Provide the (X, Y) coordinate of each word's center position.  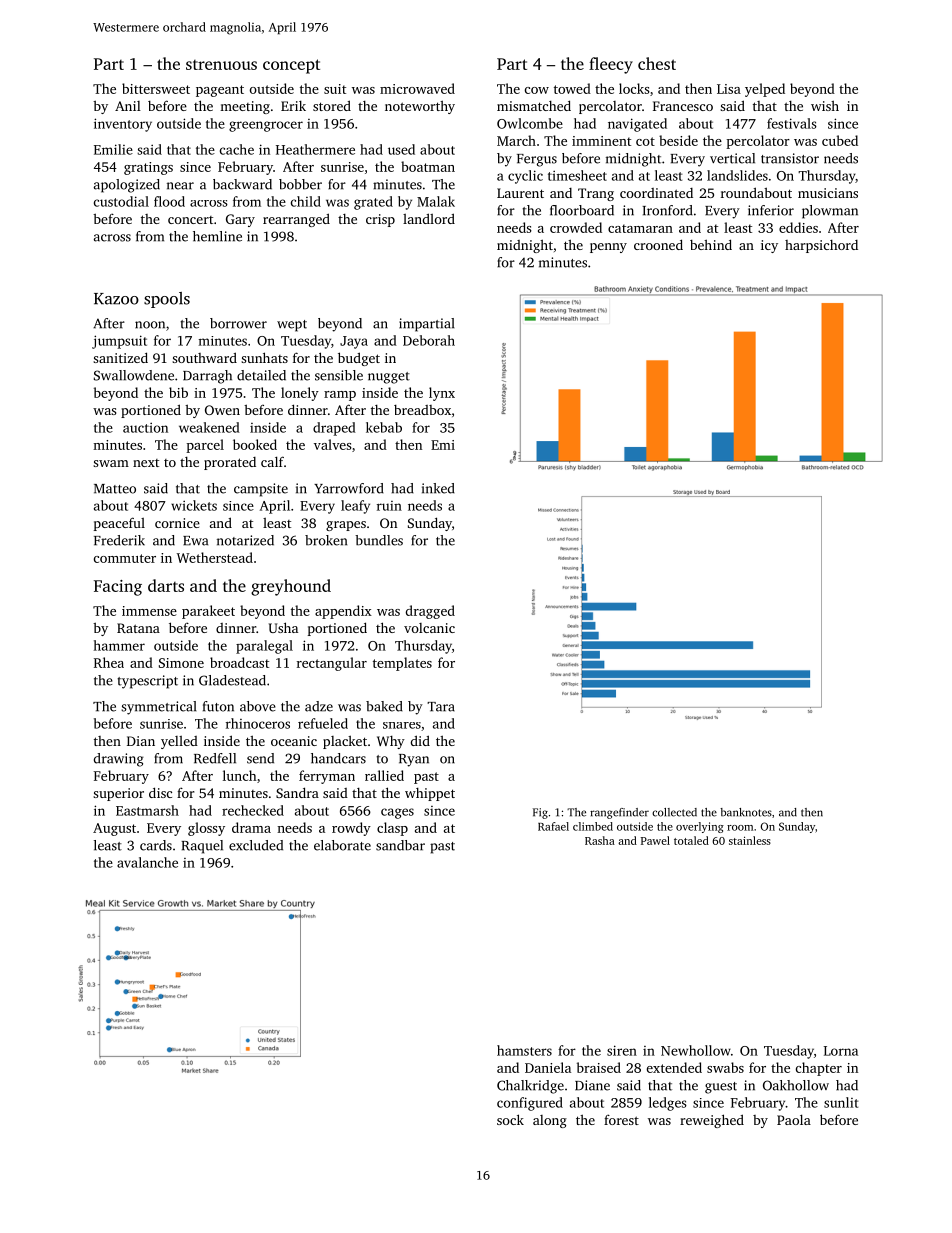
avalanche (147, 862)
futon (218, 706)
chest (657, 63)
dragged (430, 612)
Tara (441, 707)
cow (537, 90)
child (306, 201)
